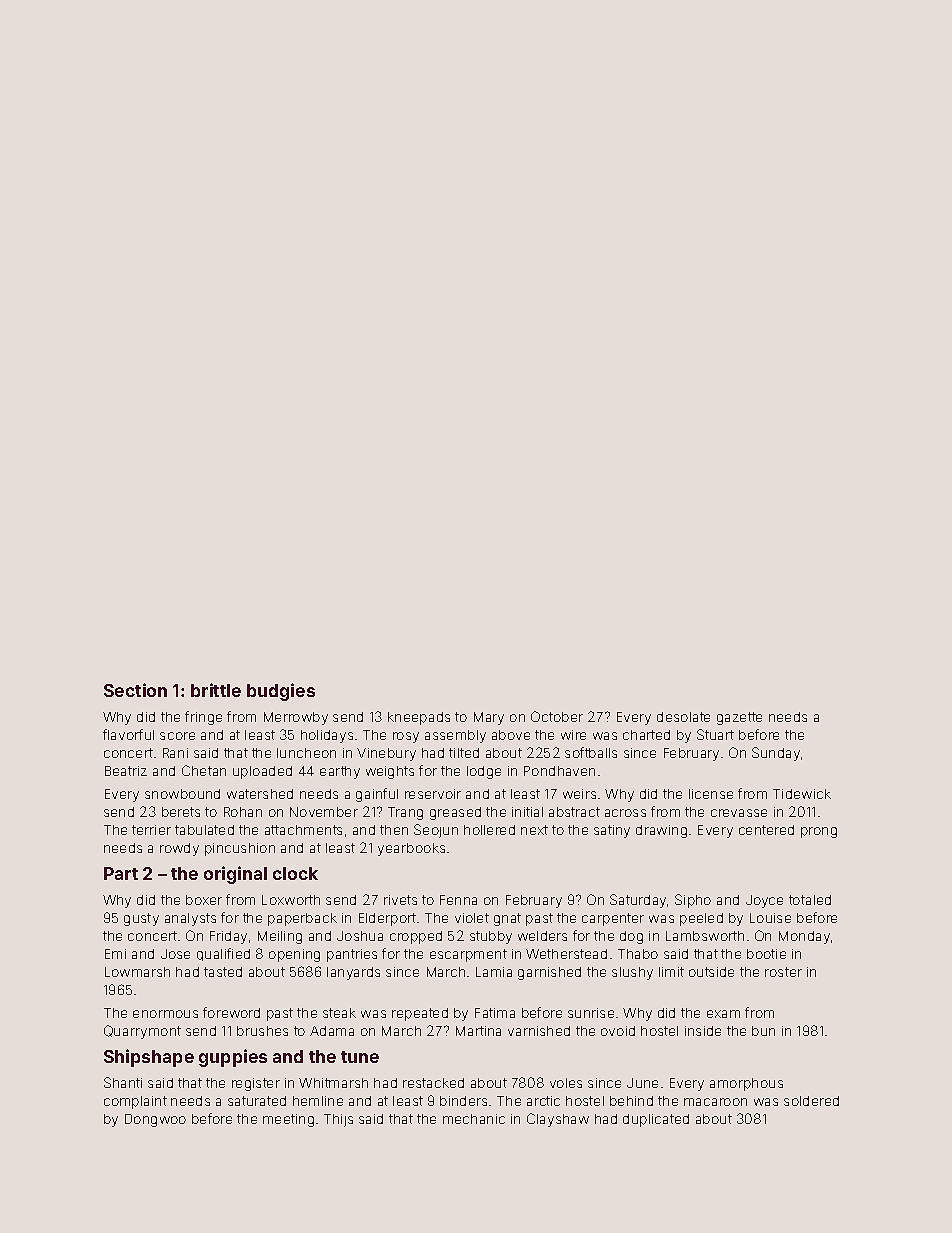  I want to click on tilted, so click(464, 753).
